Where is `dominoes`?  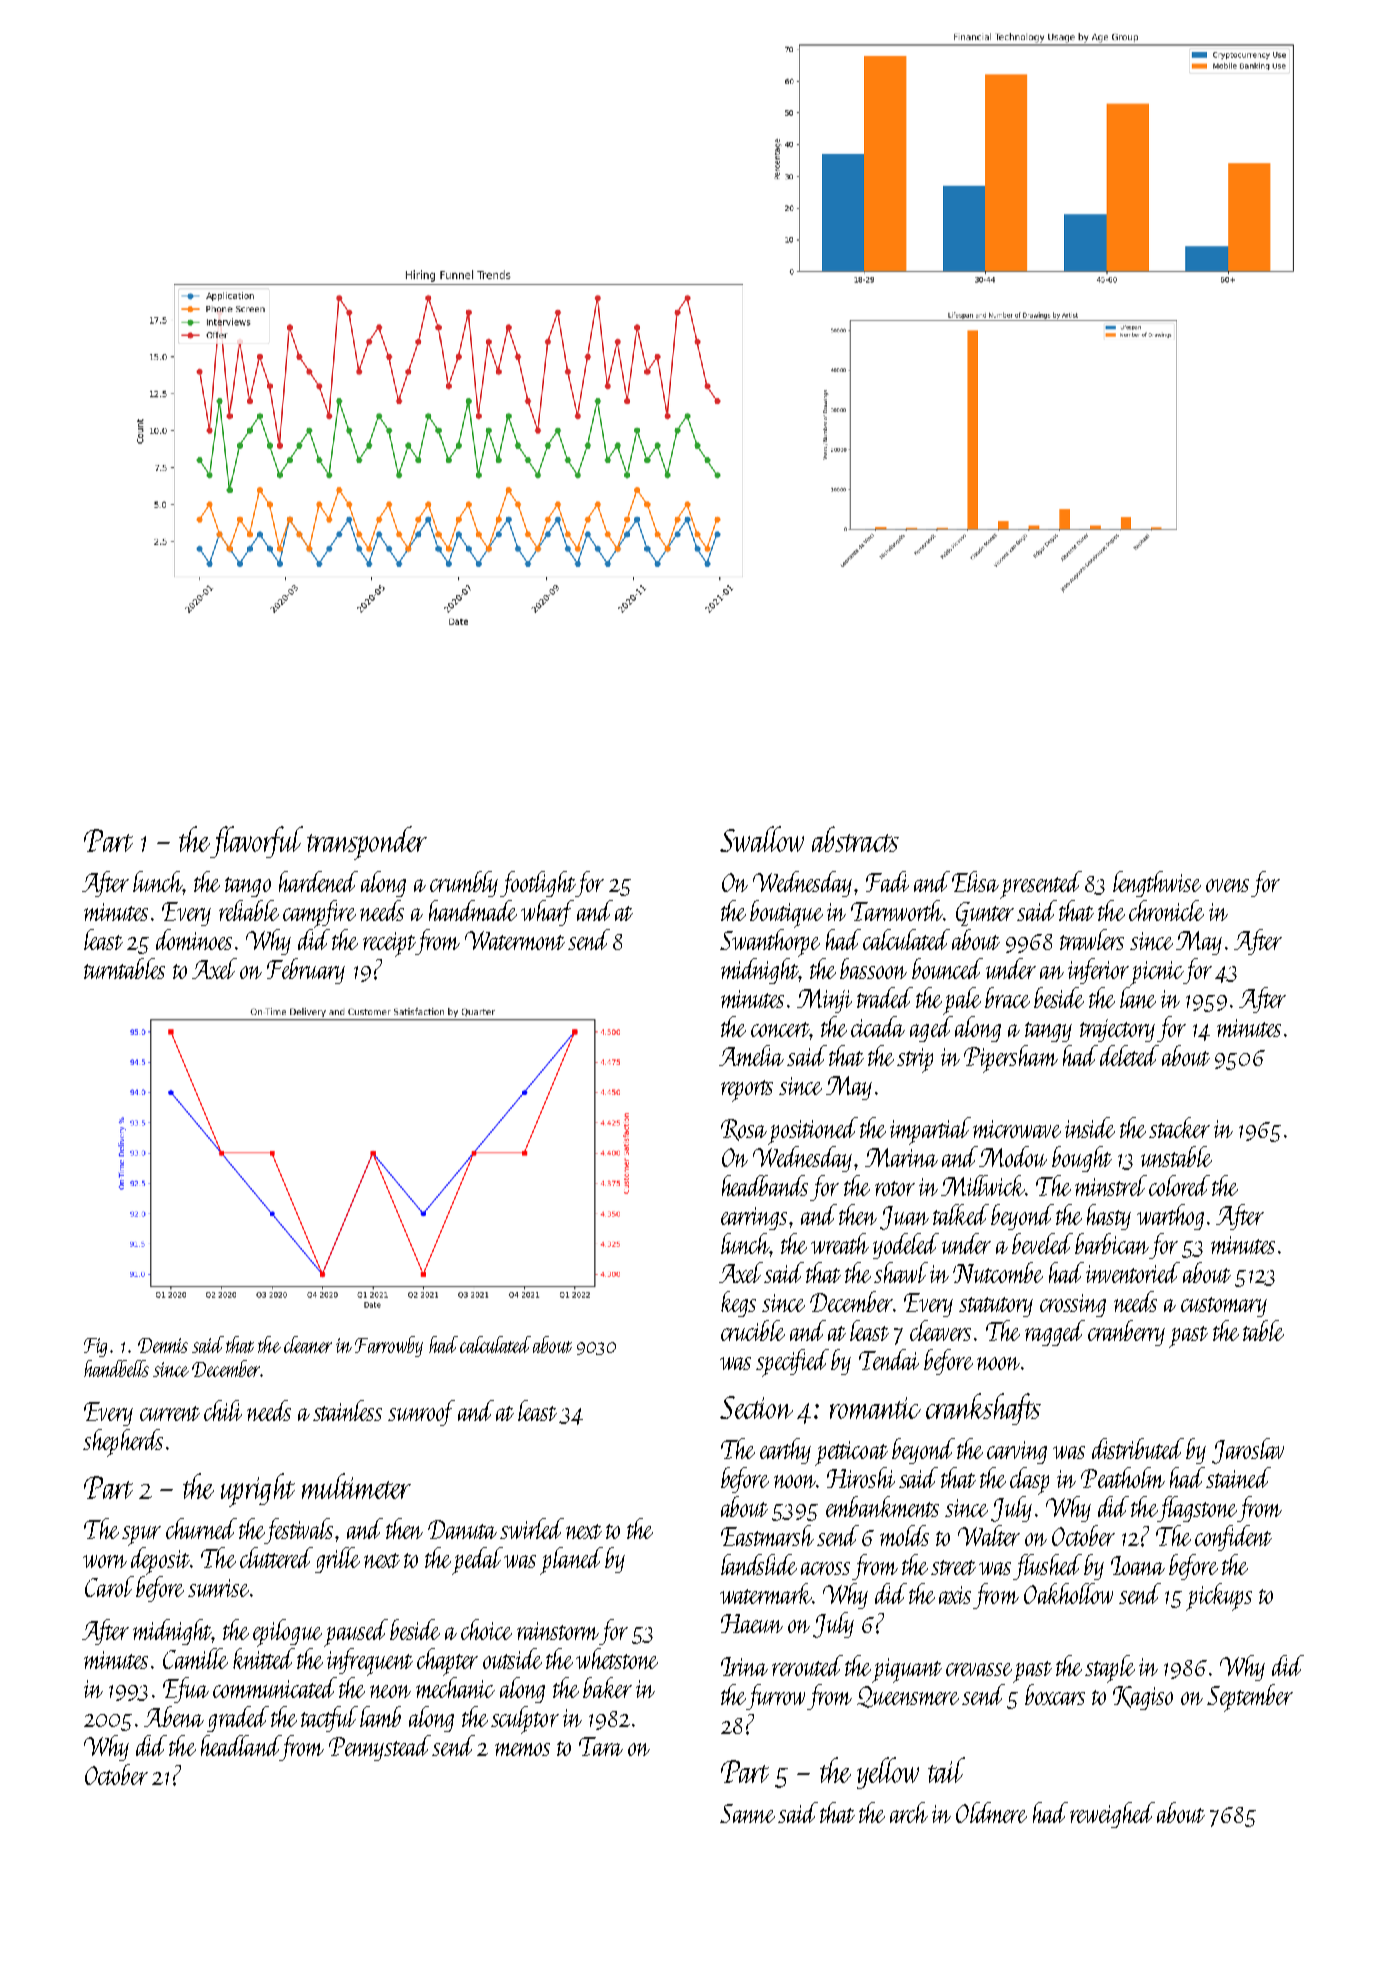
dominoes is located at coordinates (194, 939).
